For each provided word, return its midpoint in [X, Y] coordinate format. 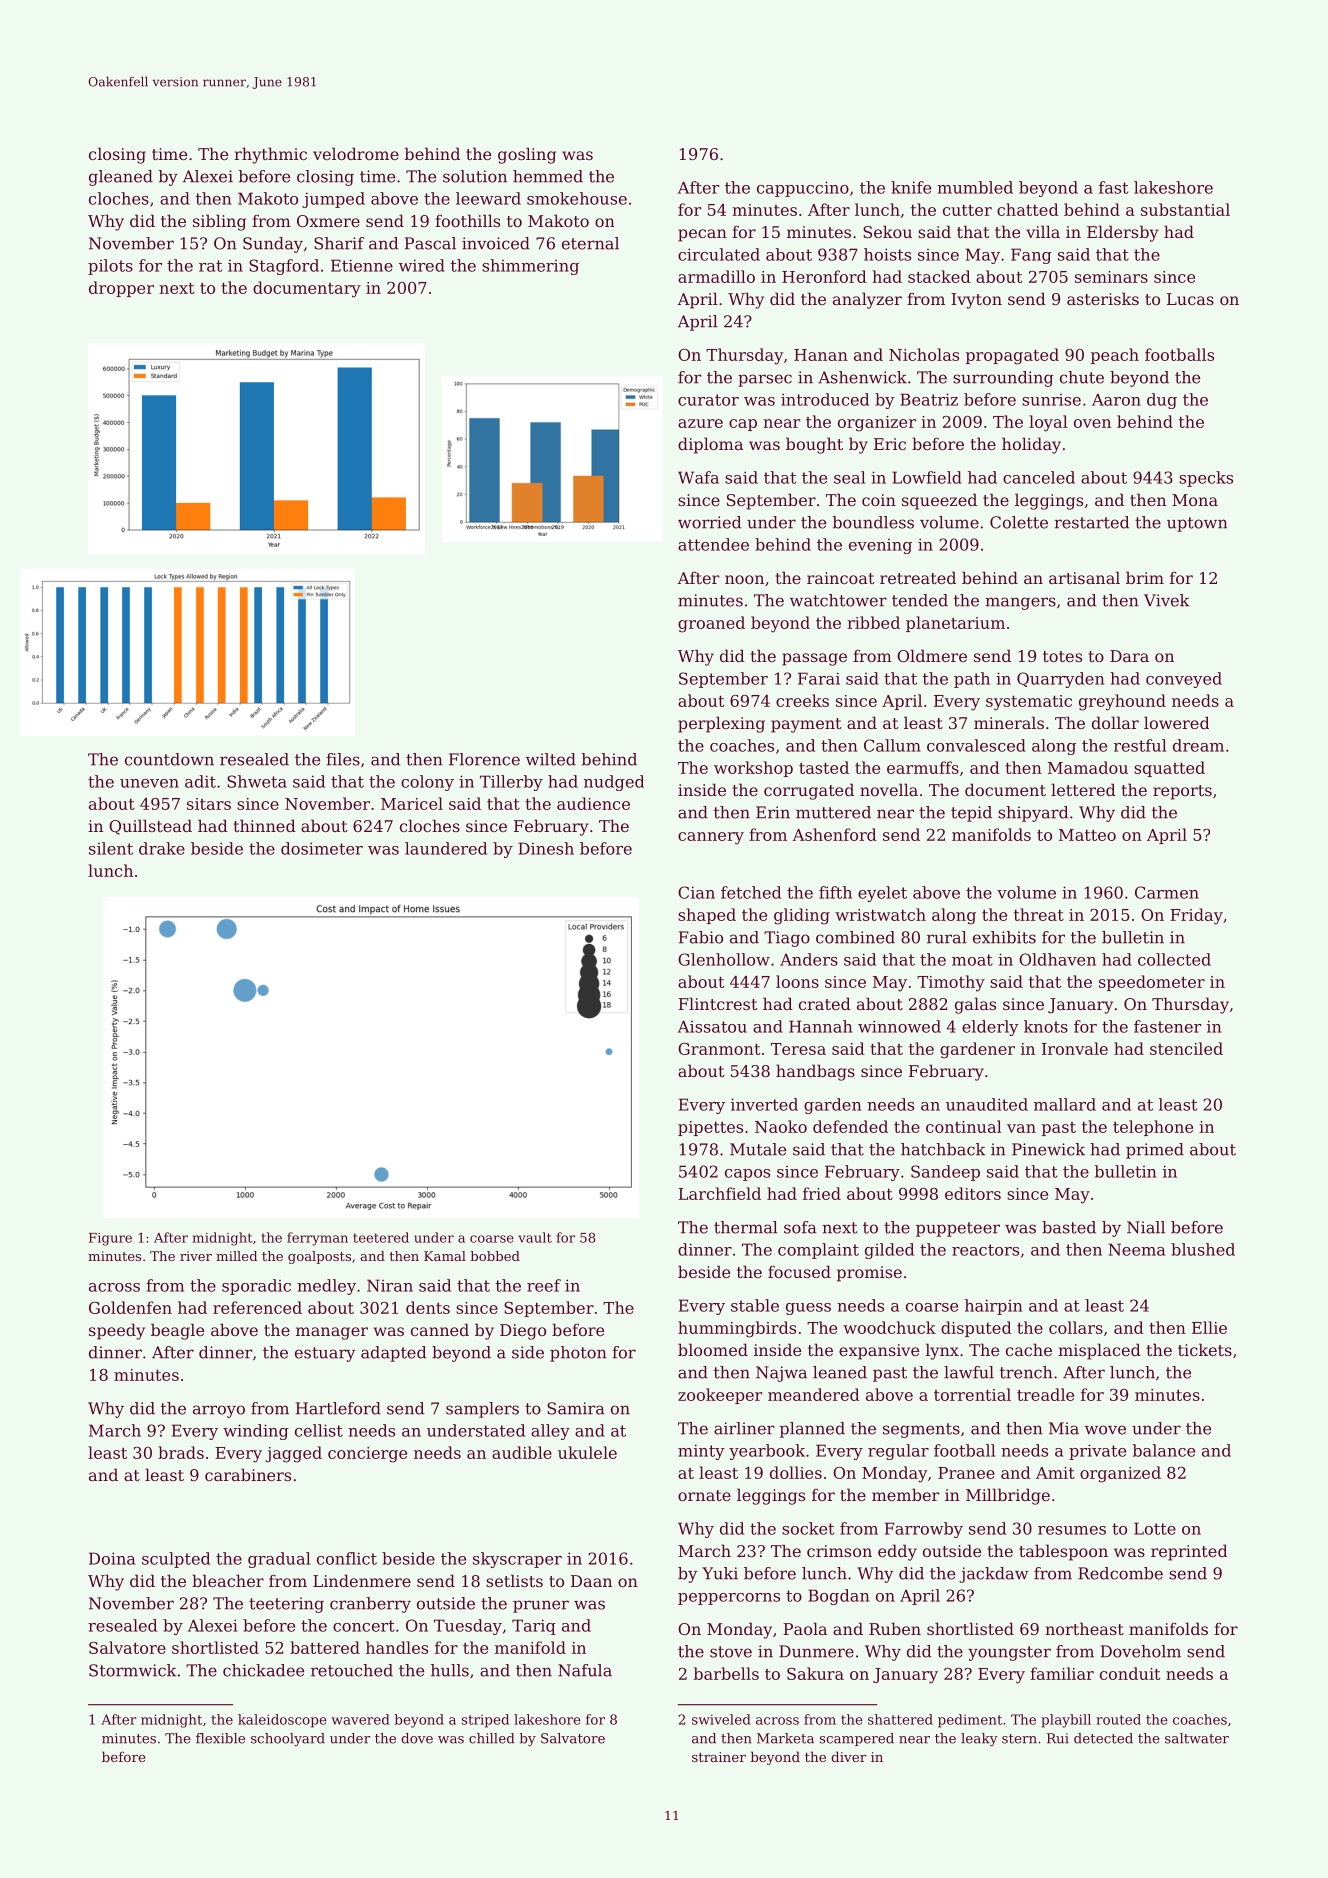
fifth [835, 892]
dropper [121, 289]
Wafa [698, 477]
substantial [1185, 209]
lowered [1176, 722]
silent [111, 848]
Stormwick [132, 1670]
